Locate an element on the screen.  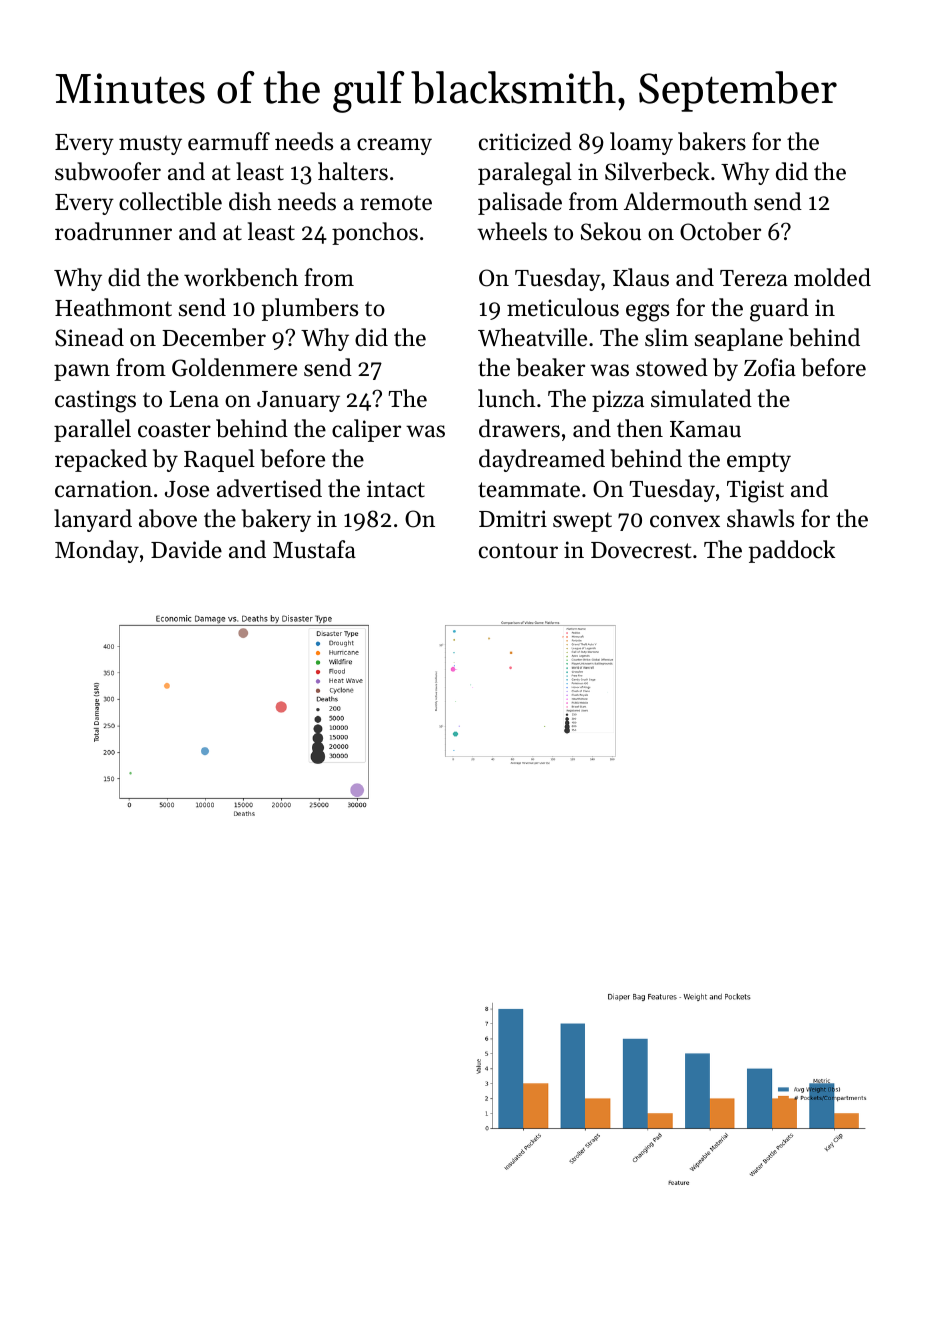
paddock is located at coordinates (792, 551).
